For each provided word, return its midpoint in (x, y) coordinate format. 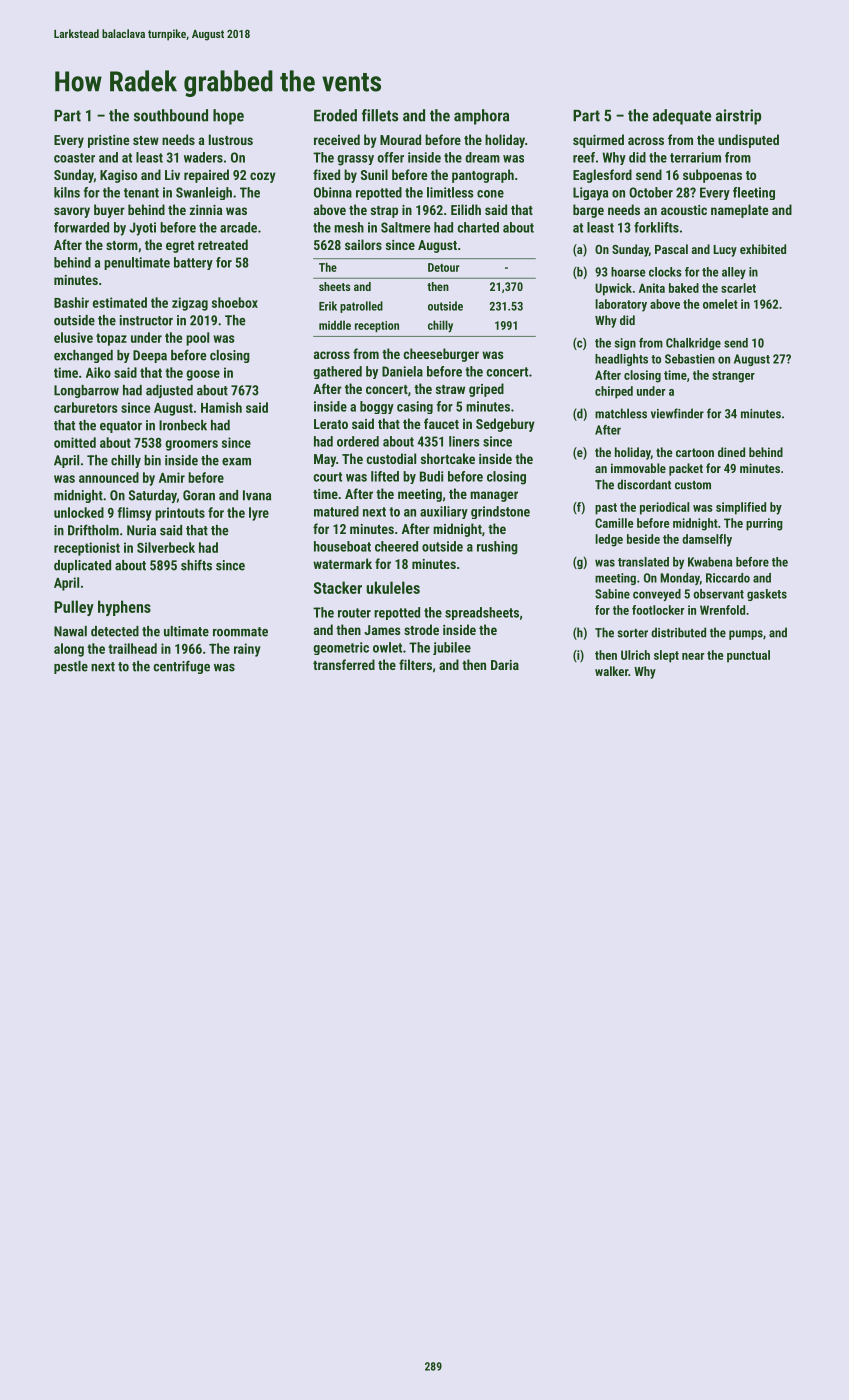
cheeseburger (441, 355)
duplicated (82, 566)
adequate (682, 117)
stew (146, 140)
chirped (614, 392)
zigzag (190, 304)
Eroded (335, 115)
